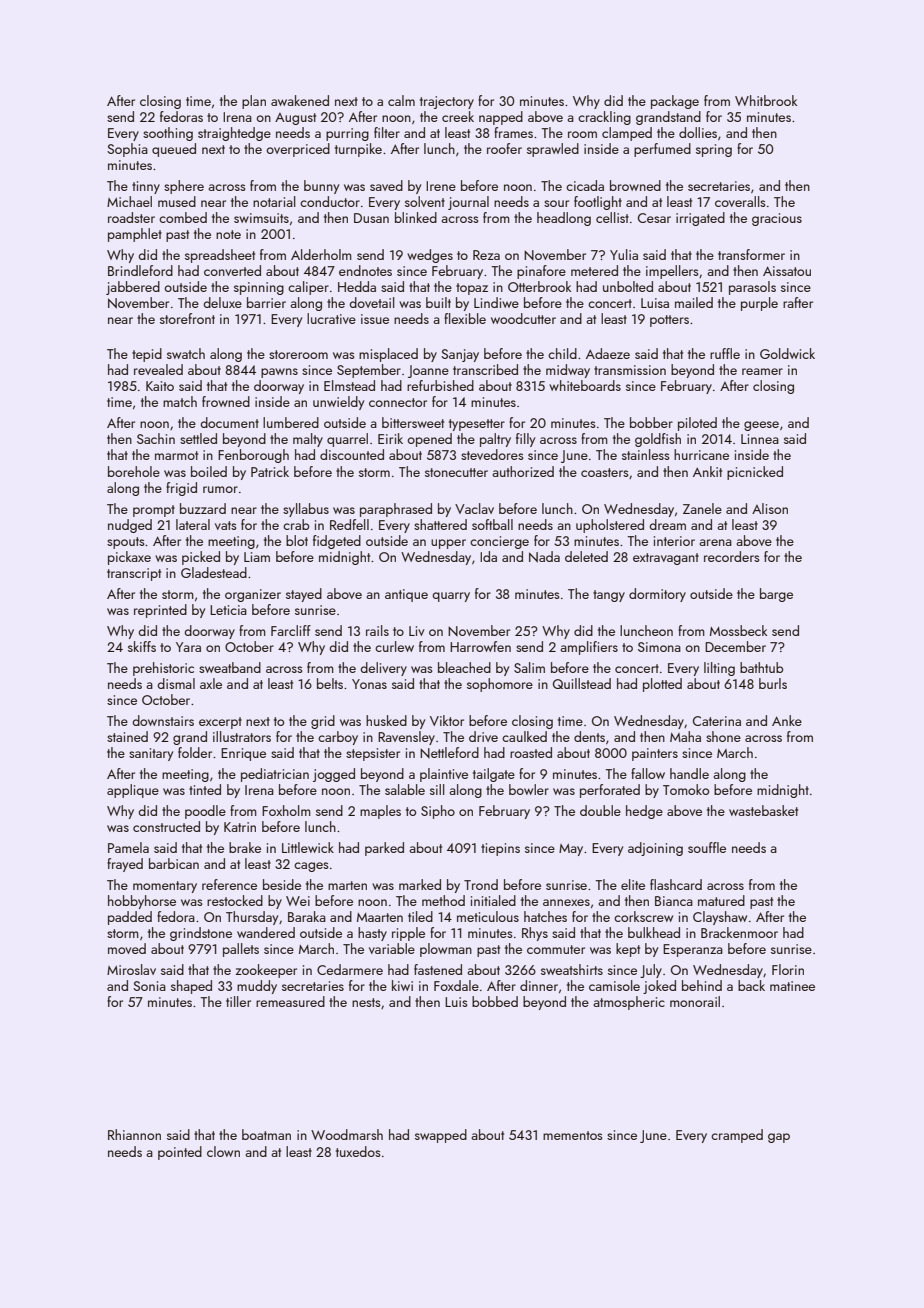 This page has width=924, height=1308. What do you see at coordinates (428, 371) in the page?
I see `Joanne` at bounding box center [428, 371].
